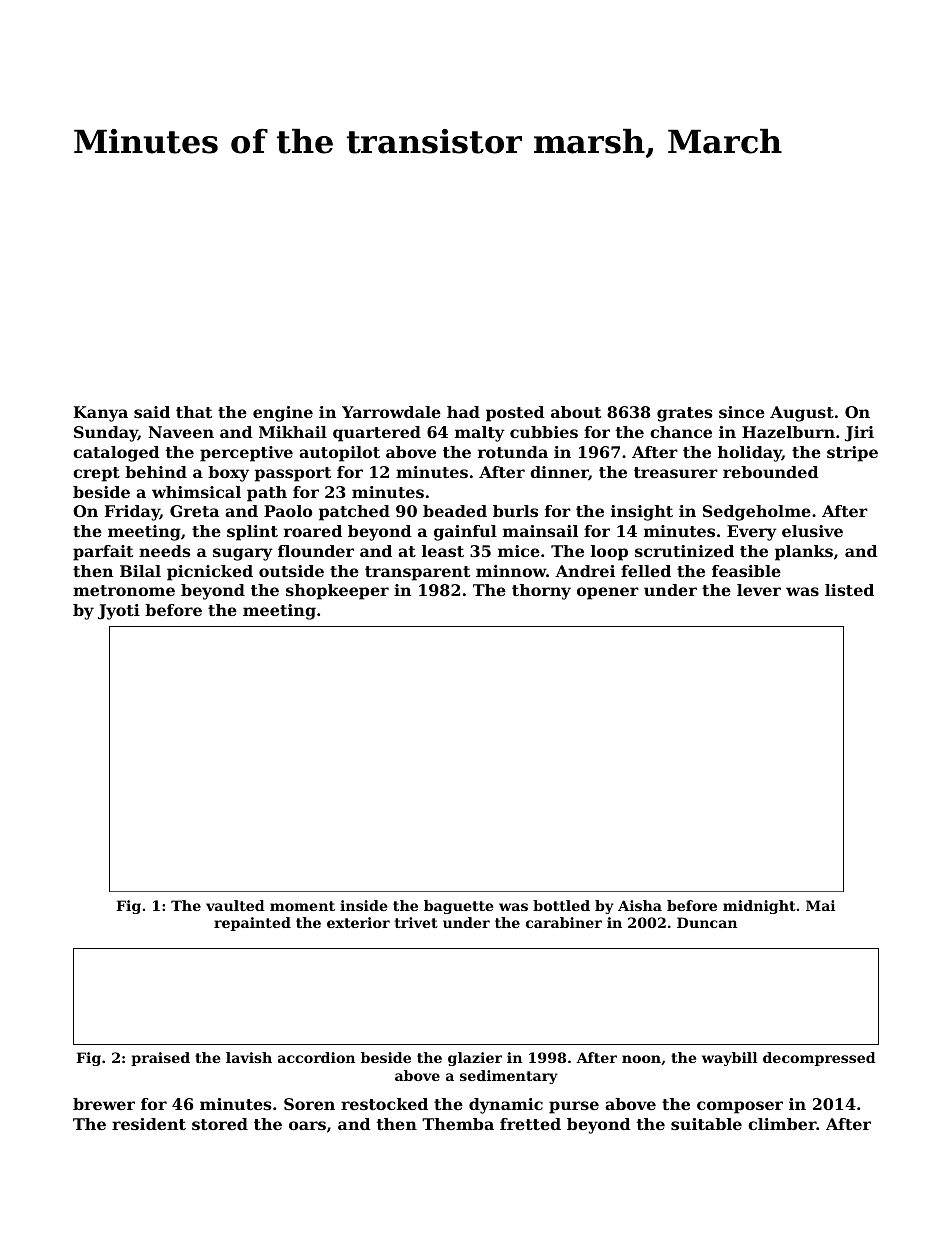  What do you see at coordinates (564, 922) in the screenshot?
I see `carabiner` at bounding box center [564, 922].
